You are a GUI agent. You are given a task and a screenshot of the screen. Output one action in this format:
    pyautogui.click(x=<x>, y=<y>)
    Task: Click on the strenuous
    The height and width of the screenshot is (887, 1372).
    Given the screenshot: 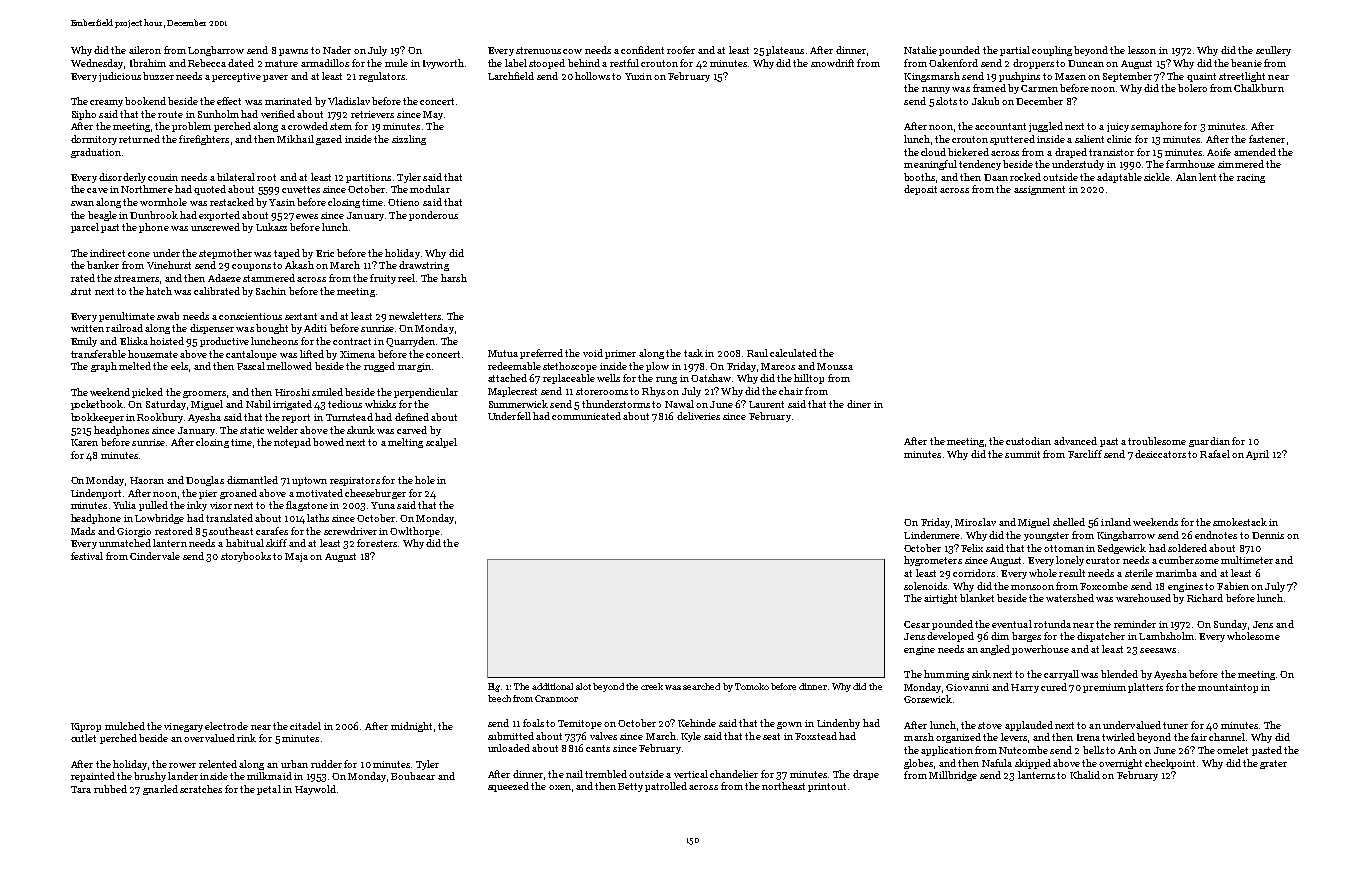 What is the action you would take?
    pyautogui.click(x=538, y=50)
